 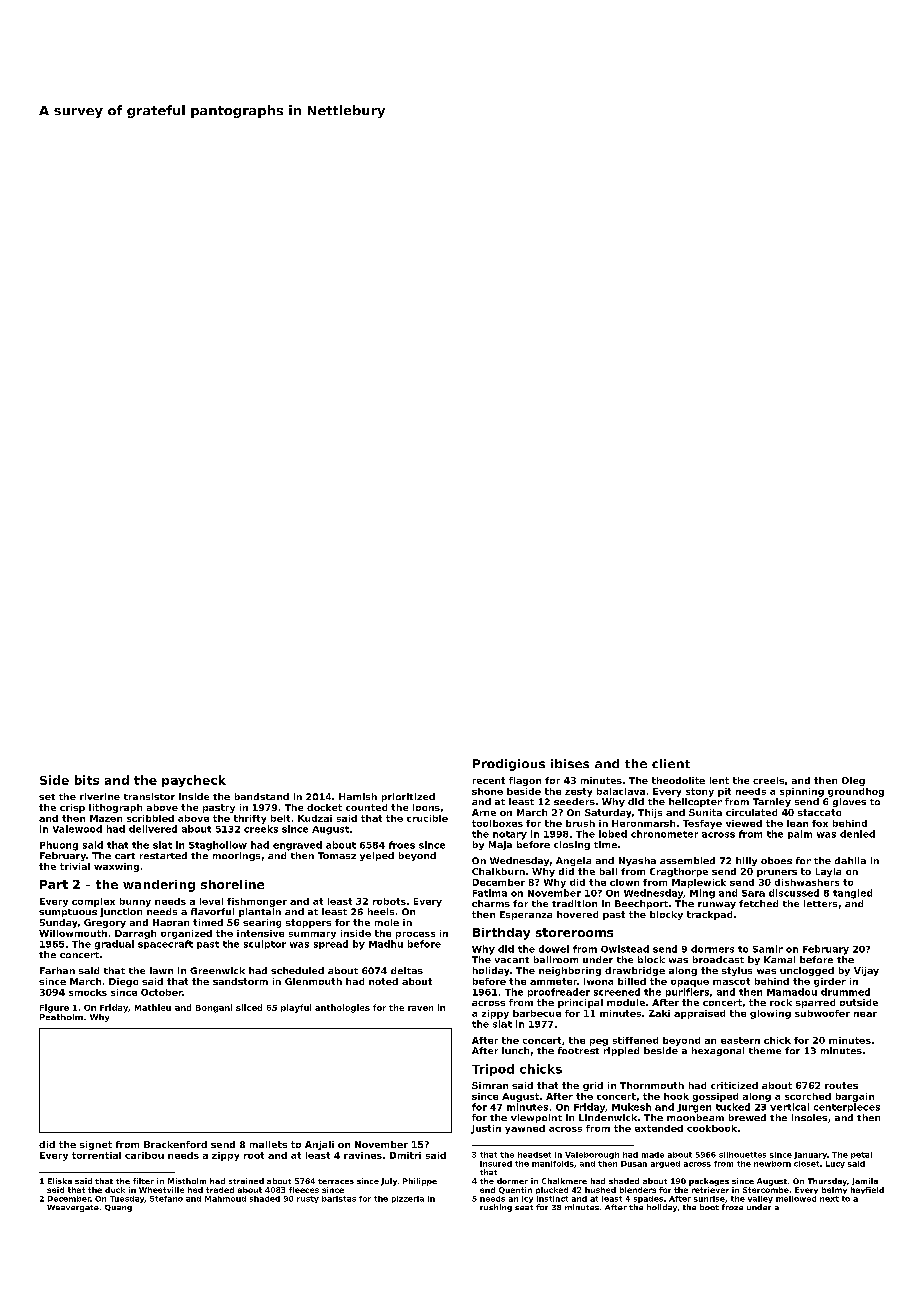 I want to click on Prodigious, so click(x=509, y=765).
